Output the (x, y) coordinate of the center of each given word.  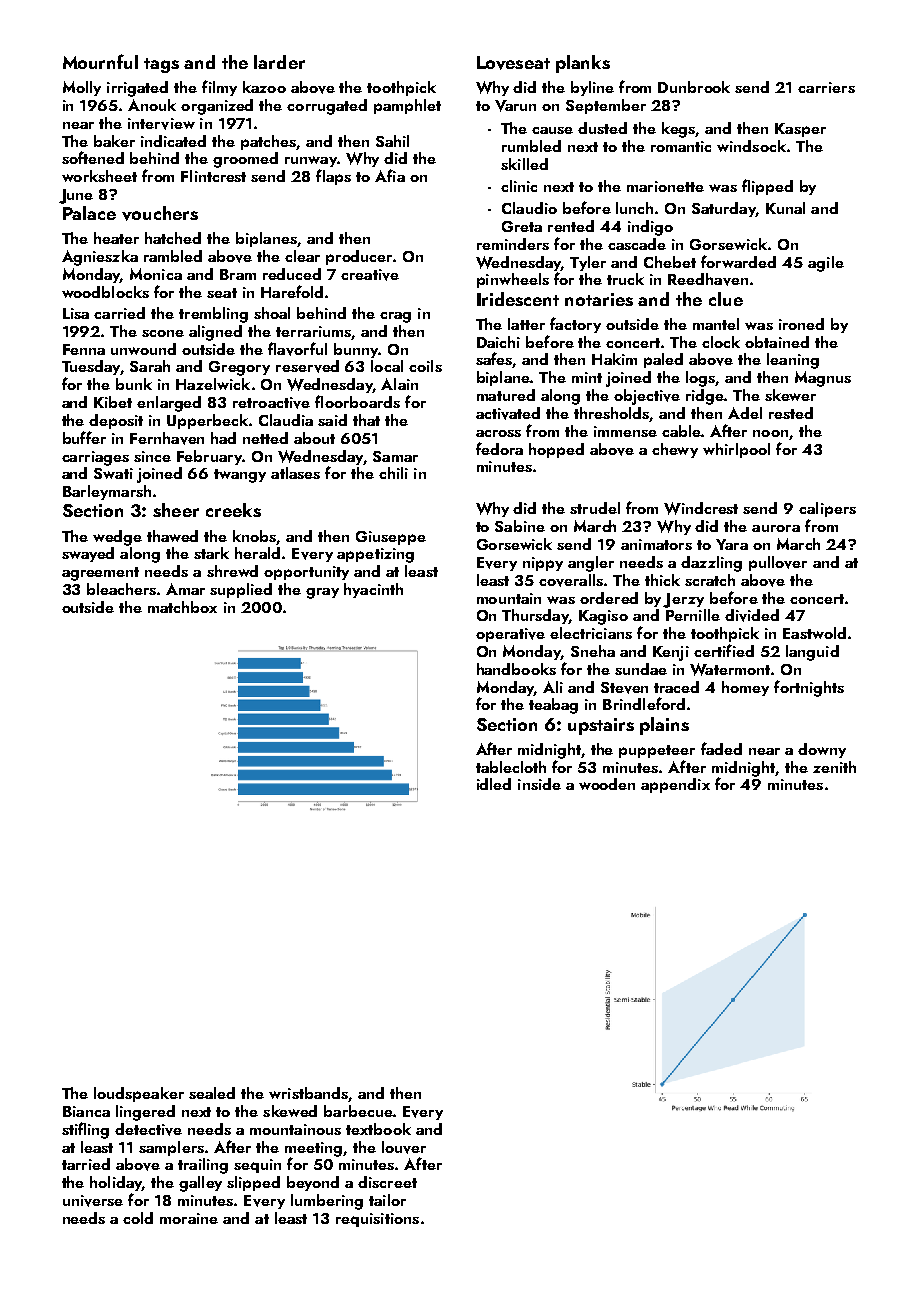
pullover (778, 563)
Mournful (100, 61)
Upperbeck (207, 421)
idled (494, 784)
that (366, 420)
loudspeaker (139, 1094)
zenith (834, 767)
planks (583, 64)
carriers (826, 87)
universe (93, 1201)
